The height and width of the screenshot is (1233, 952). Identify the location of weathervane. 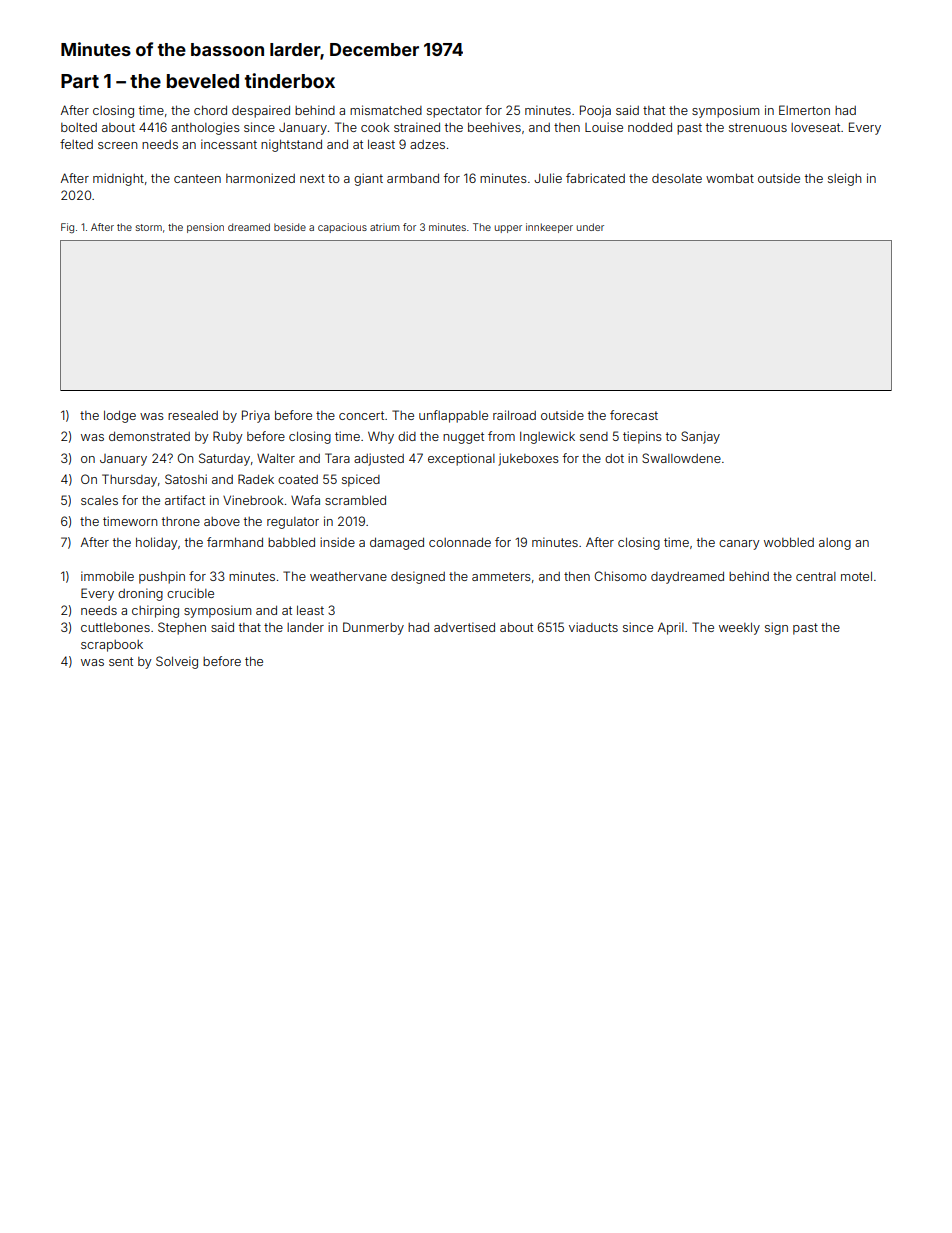
(348, 576).
